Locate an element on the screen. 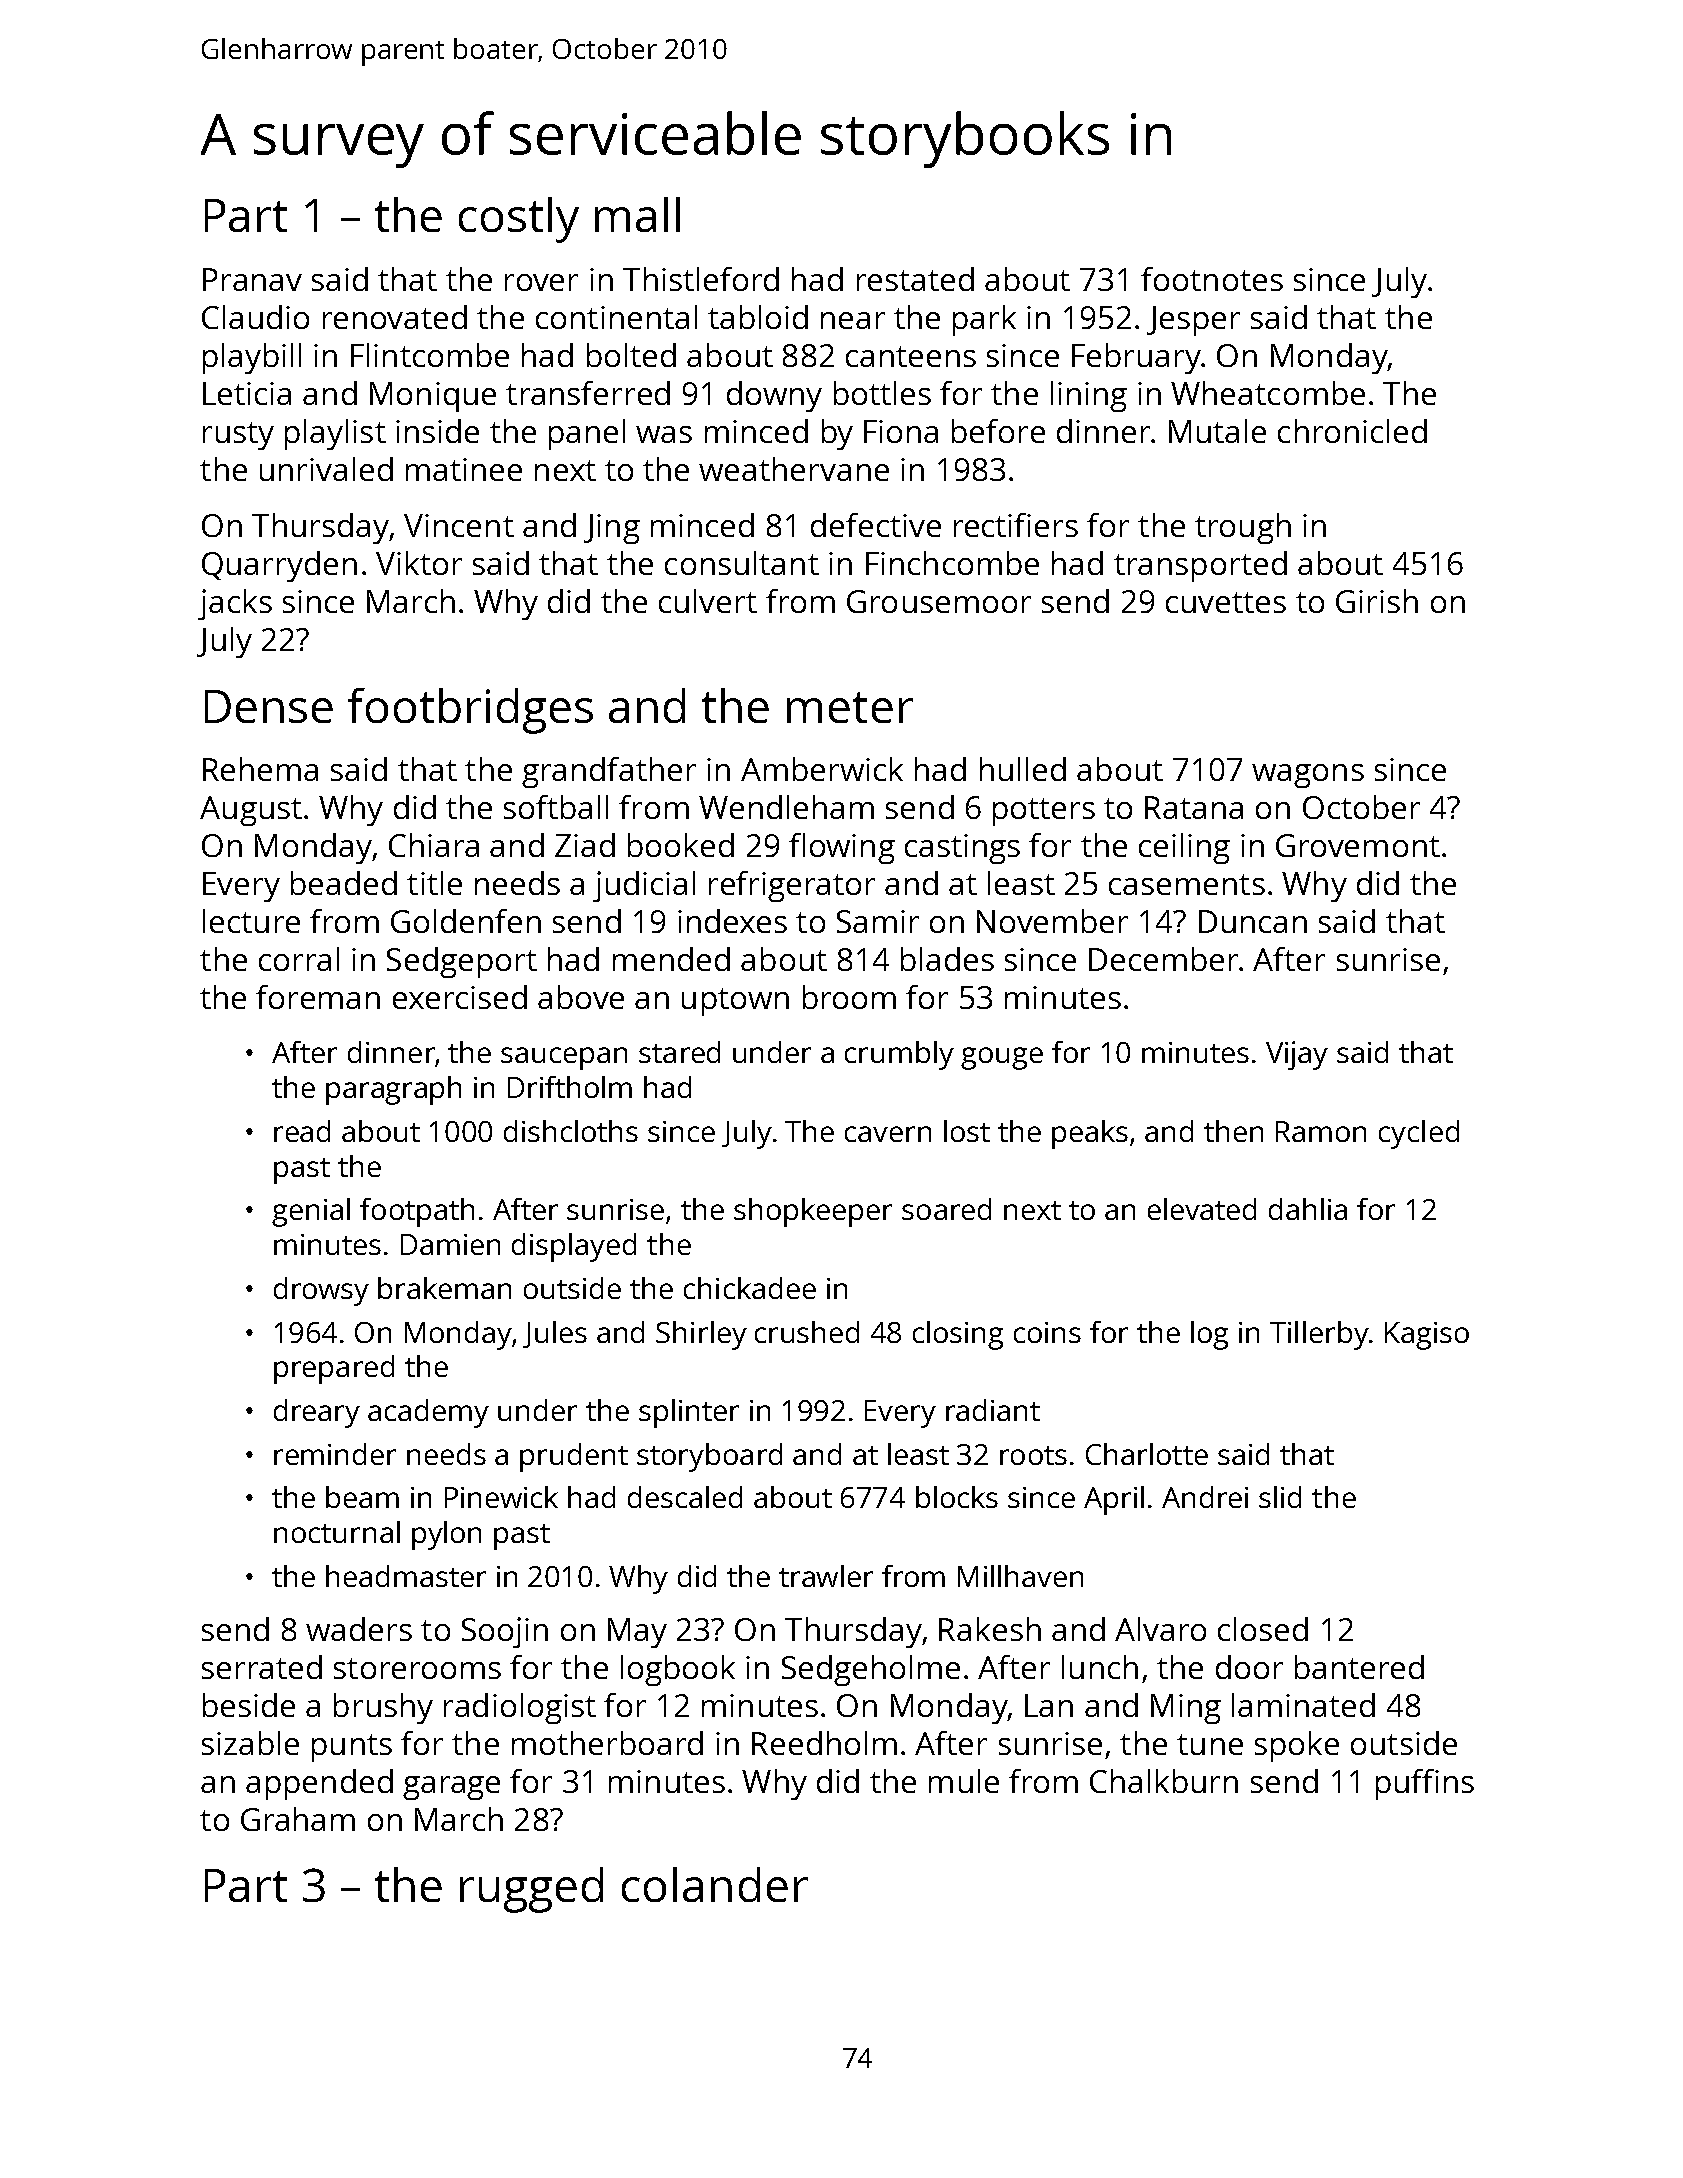 The width and height of the screenshot is (1683, 2178). restated is located at coordinates (915, 279).
